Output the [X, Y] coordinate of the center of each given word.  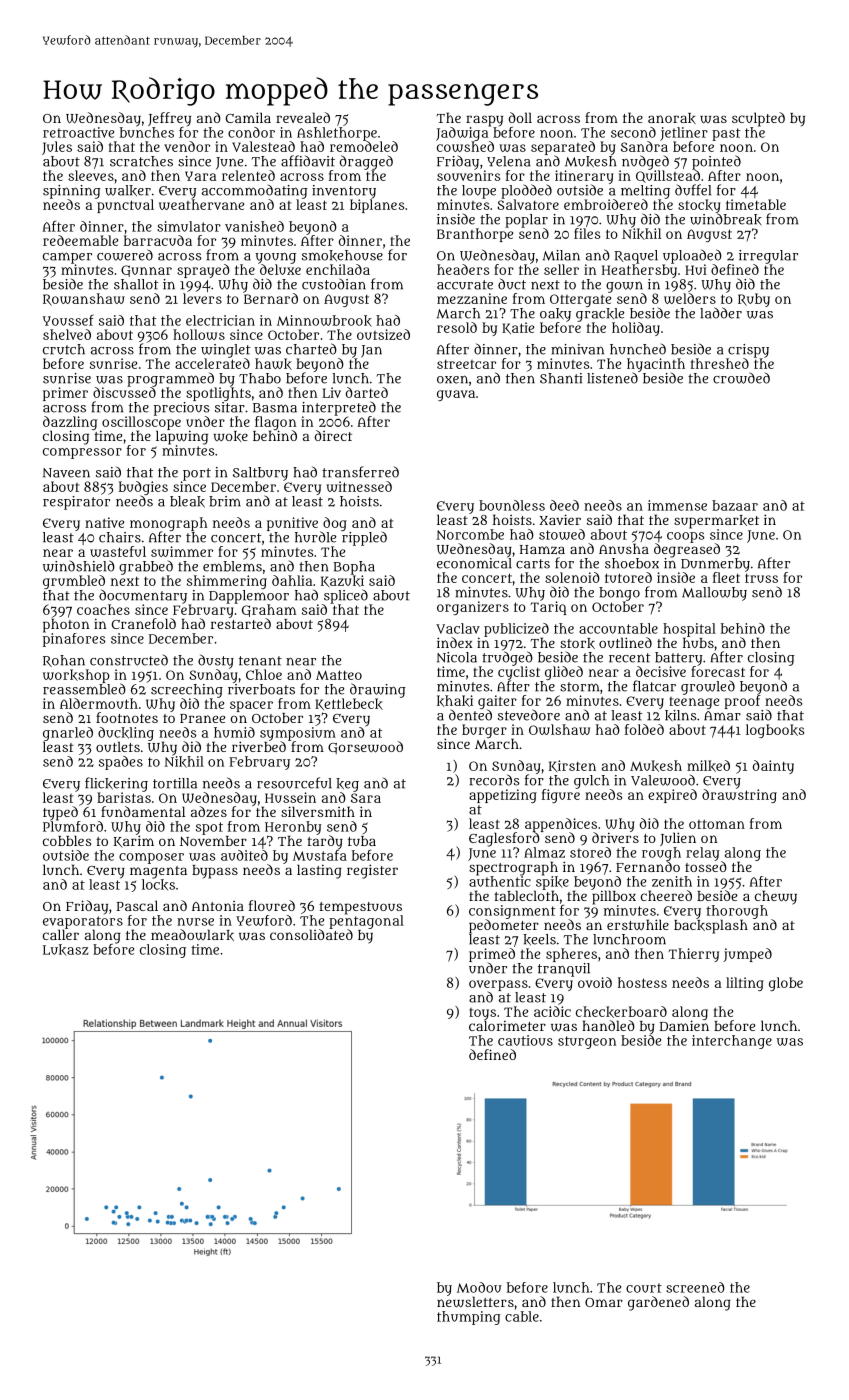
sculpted [758, 119]
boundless [512, 505]
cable [522, 1316]
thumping [469, 1318]
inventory [344, 192]
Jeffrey [169, 119]
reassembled [84, 689]
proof [742, 702]
